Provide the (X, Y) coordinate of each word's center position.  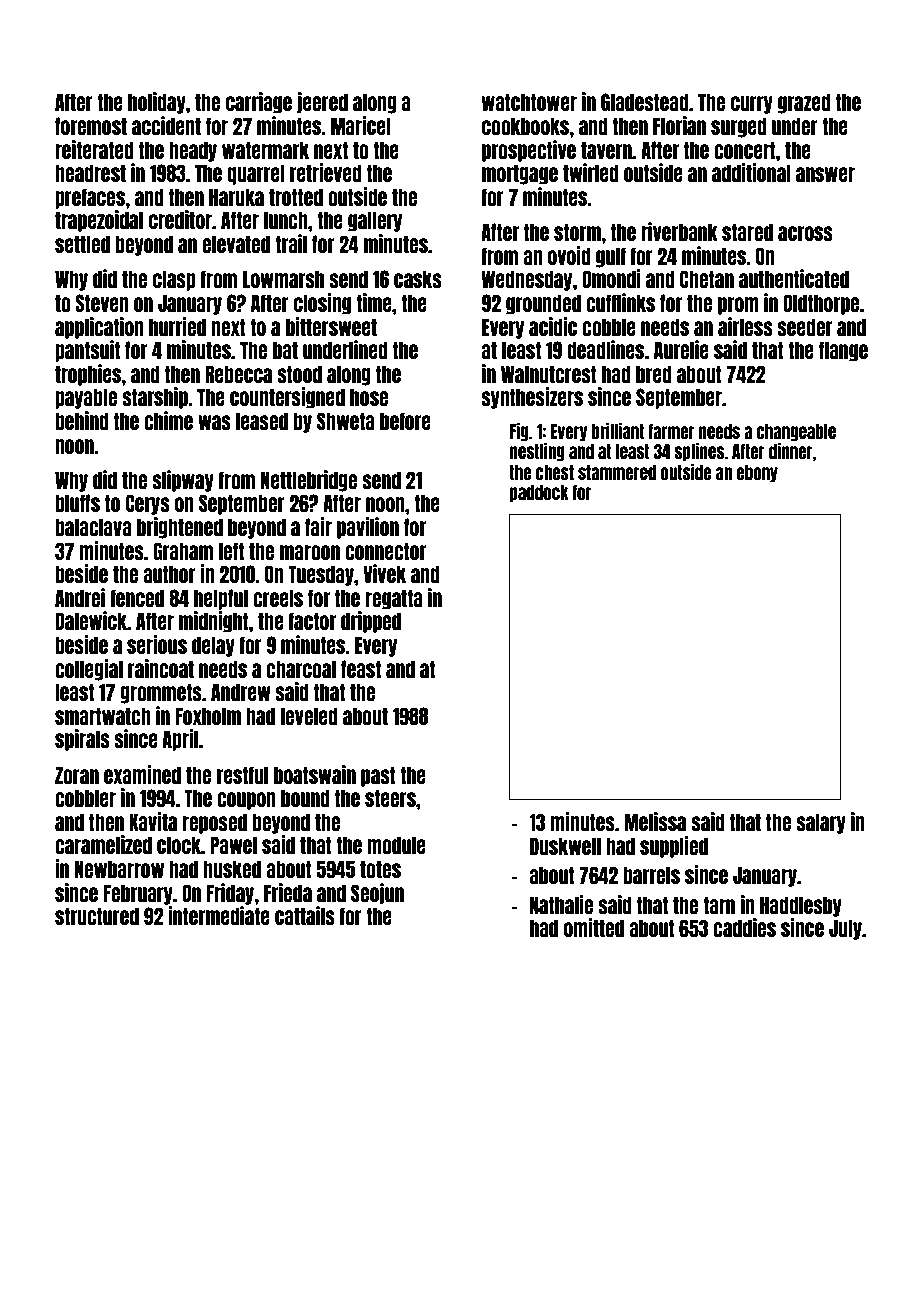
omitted (594, 927)
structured (97, 916)
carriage (259, 103)
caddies (744, 927)
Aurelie (681, 349)
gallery (375, 221)
